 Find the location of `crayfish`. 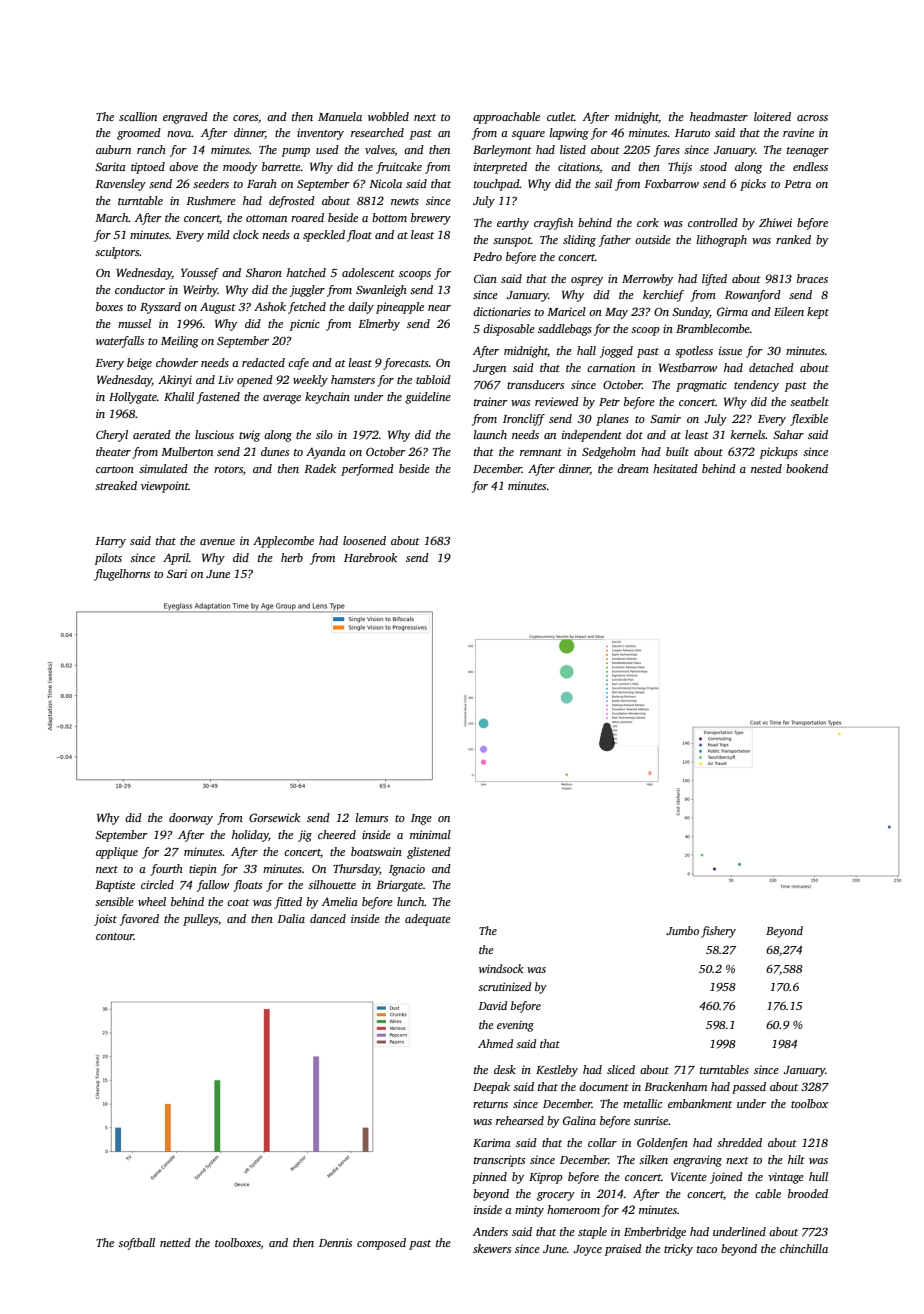

crayfish is located at coordinates (553, 224).
